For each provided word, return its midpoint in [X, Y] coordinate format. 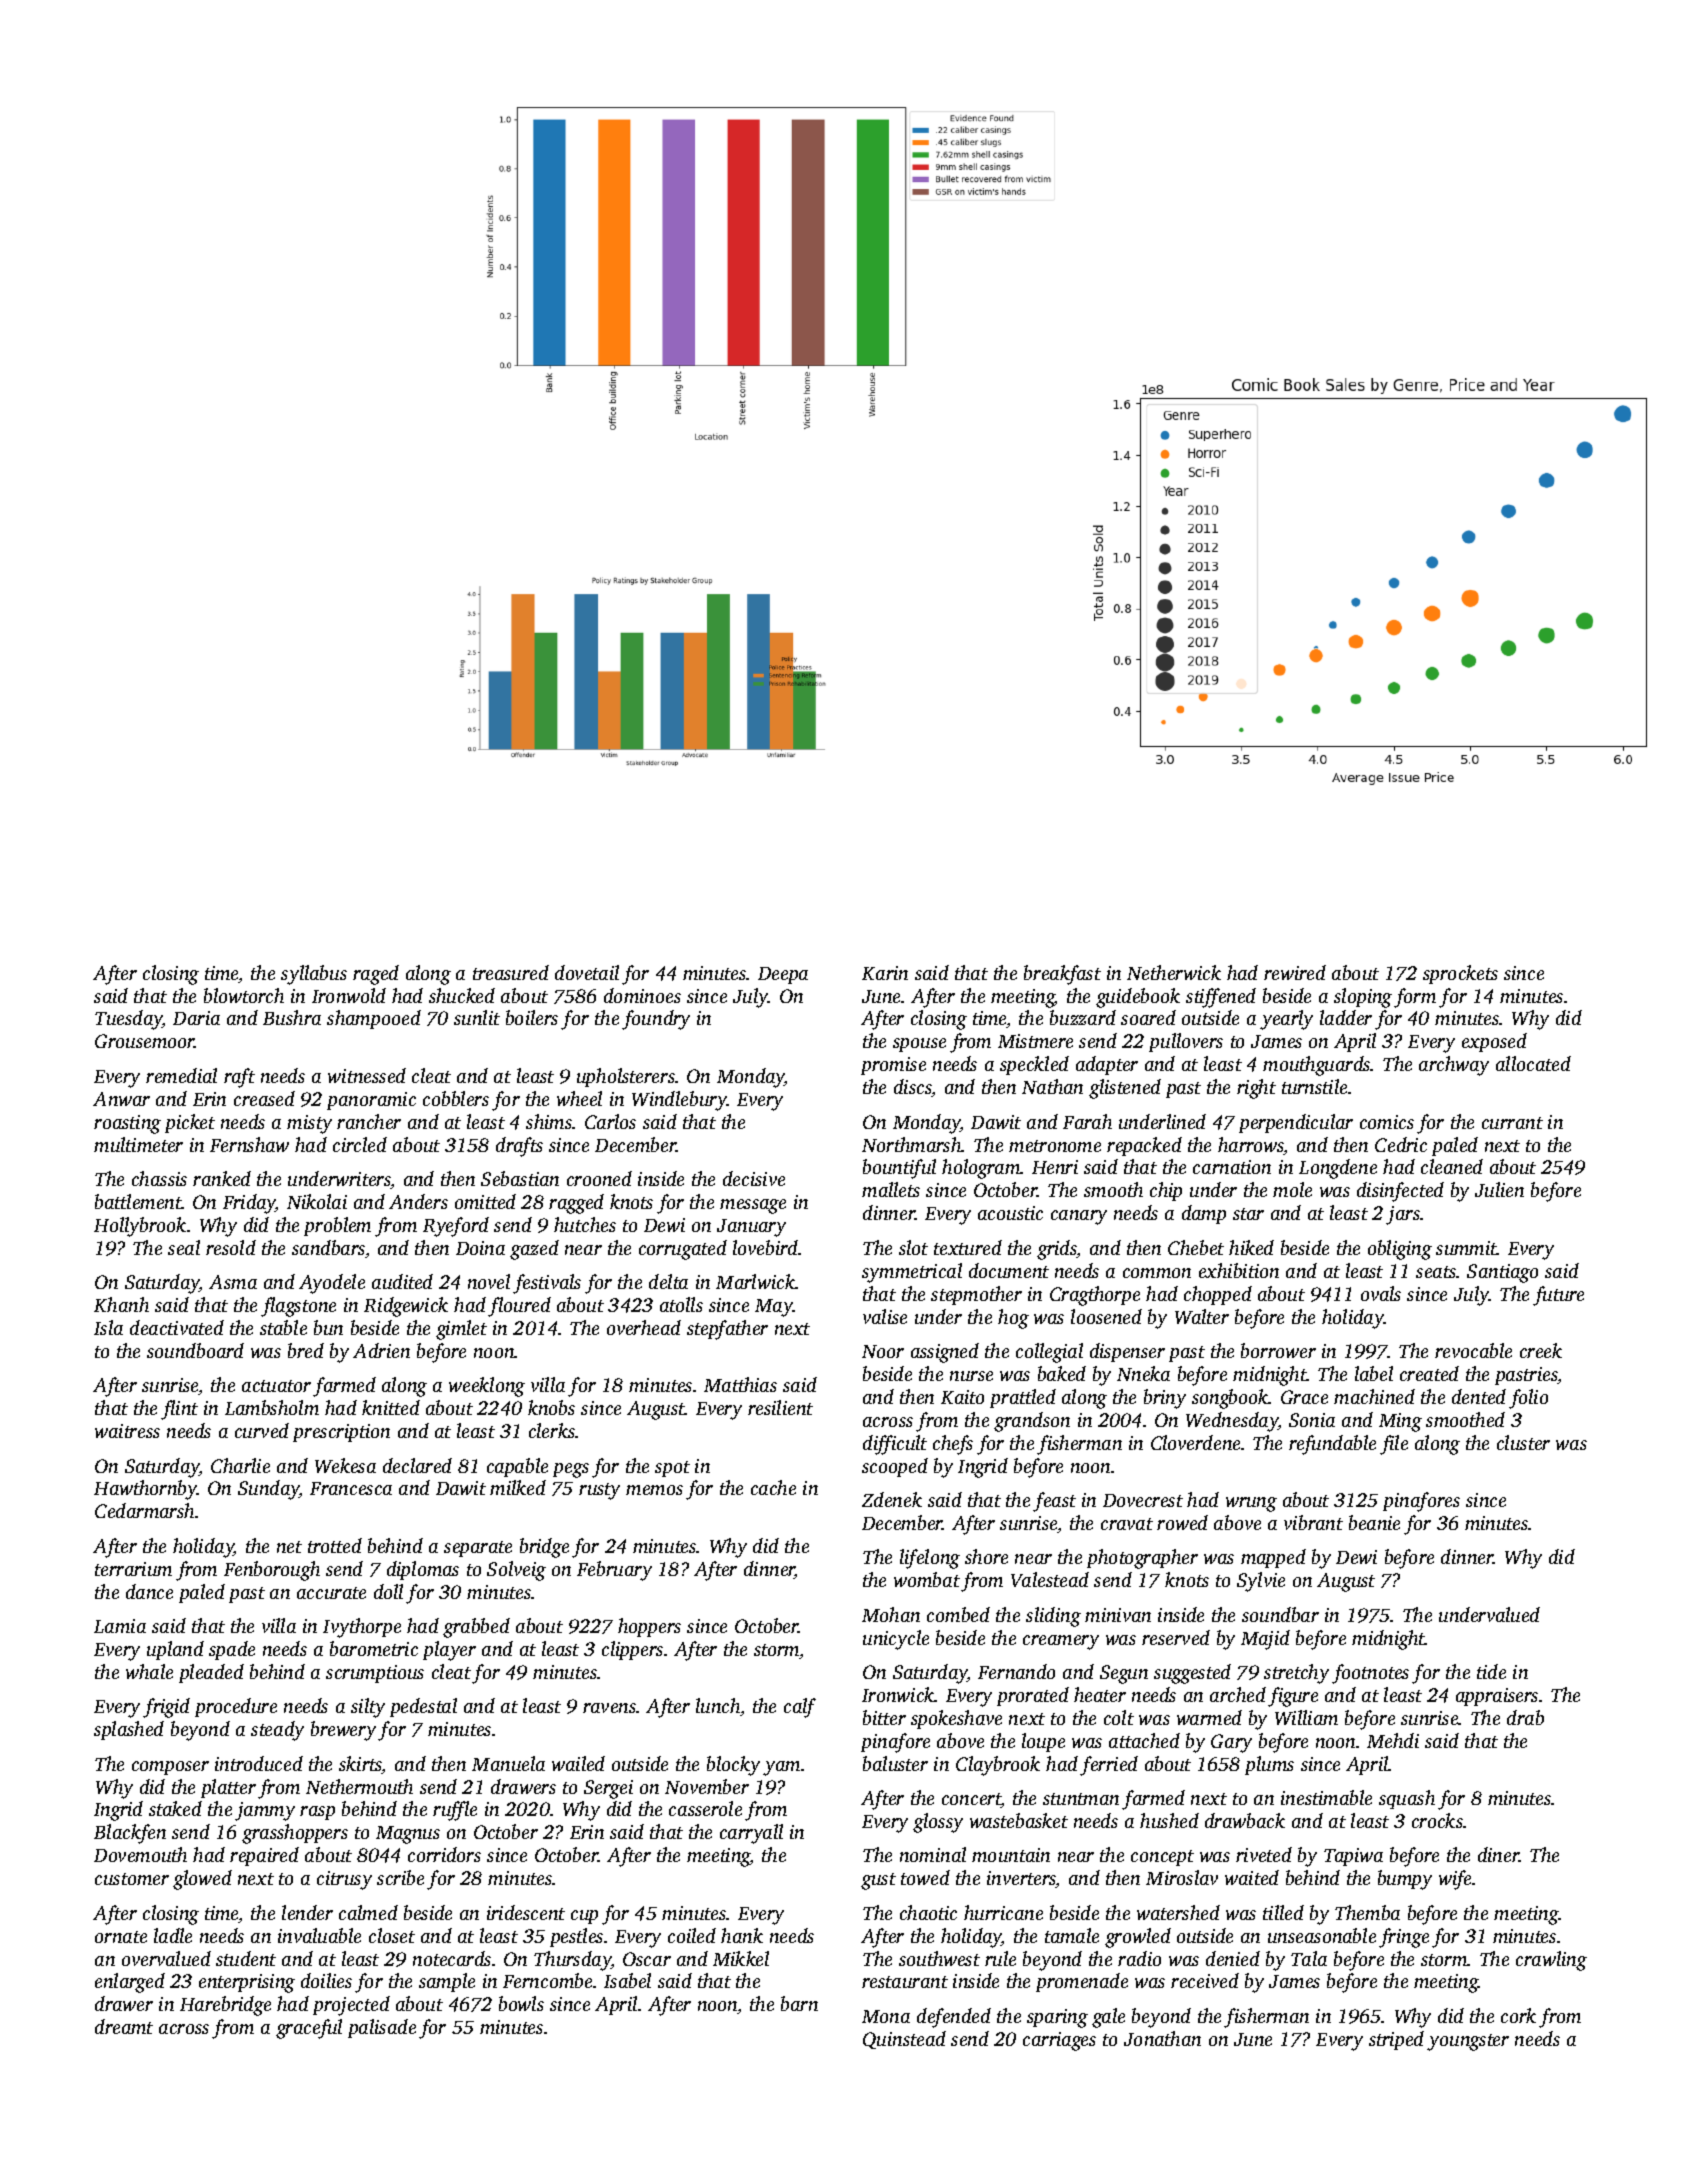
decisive [754, 1178]
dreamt [124, 2026]
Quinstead [904, 2040]
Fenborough [272, 1571]
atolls [681, 1304]
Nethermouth [359, 1786]
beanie [1374, 1522]
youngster [1468, 2042]
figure [1293, 1697]
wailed [578, 1763]
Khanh [121, 1304]
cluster [1523, 1442]
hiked [1251, 1247]
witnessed [367, 1075]
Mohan [891, 1614]
